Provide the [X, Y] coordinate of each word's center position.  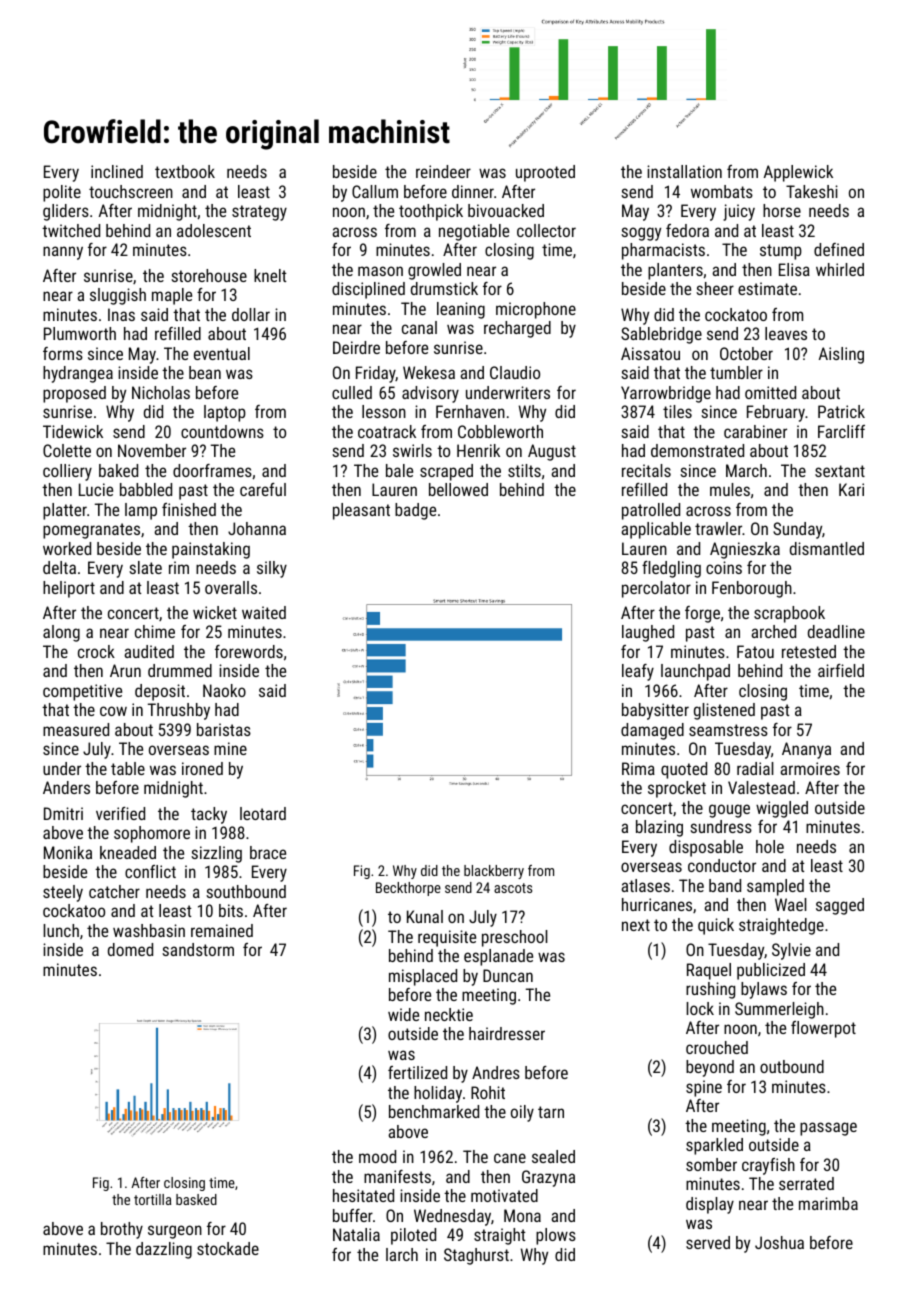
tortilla [152, 1199]
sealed [553, 1156]
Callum [375, 191]
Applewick [798, 173]
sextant [840, 471]
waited [264, 612]
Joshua [779, 1242]
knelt [270, 275]
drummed [180, 670]
